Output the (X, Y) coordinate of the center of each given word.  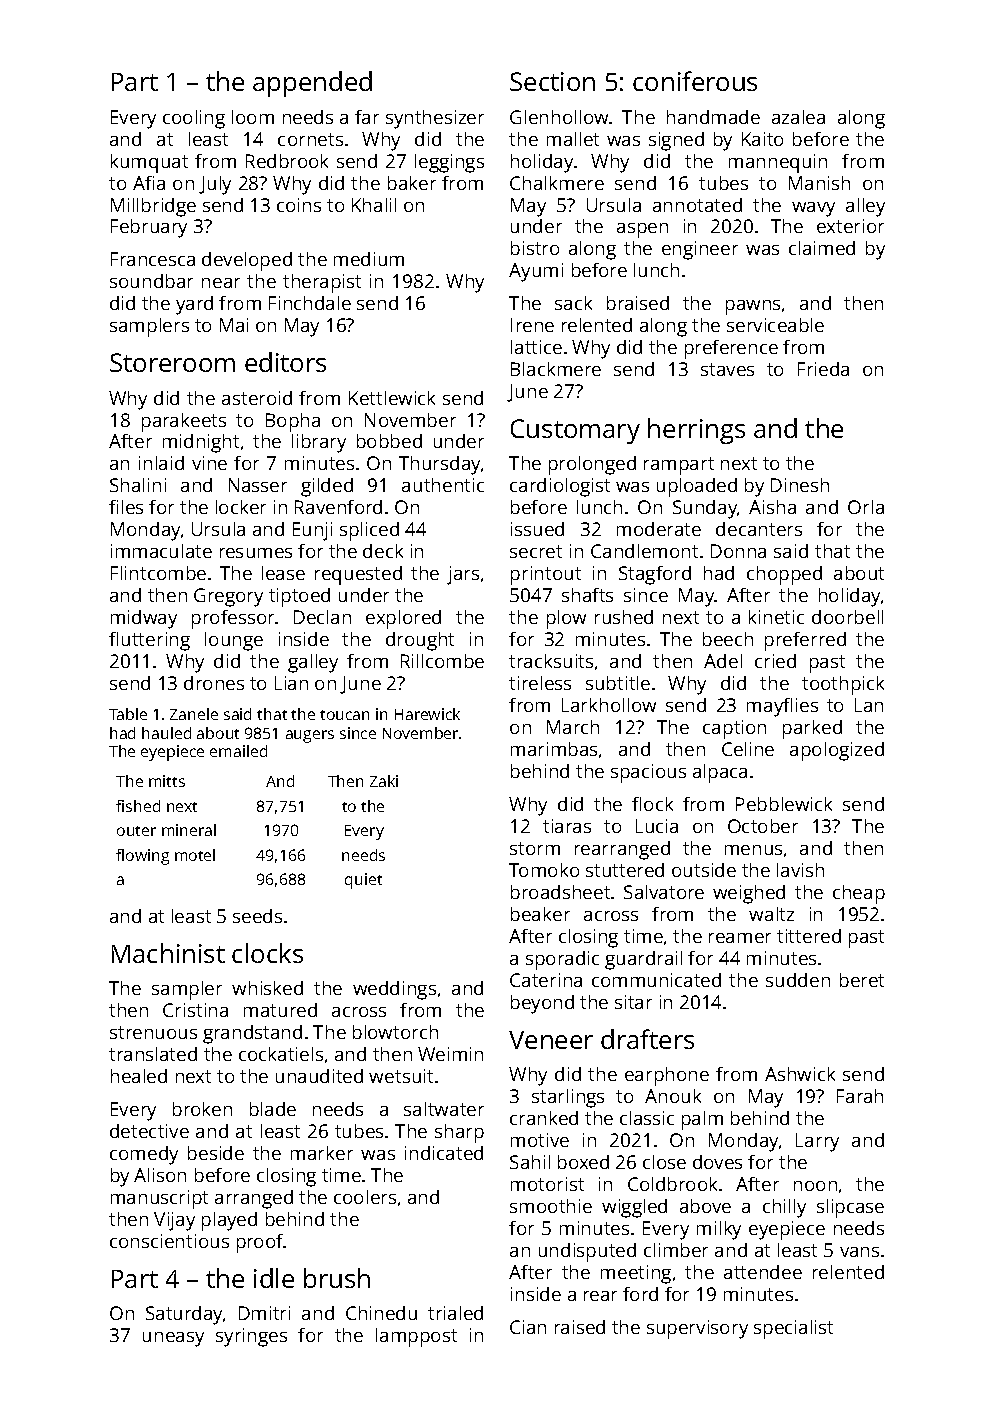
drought (420, 641)
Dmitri (264, 1313)
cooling (194, 119)
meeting (636, 1274)
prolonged (592, 465)
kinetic (776, 617)
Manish (819, 183)
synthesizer (435, 119)
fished (138, 806)
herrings (696, 431)
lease (283, 573)
